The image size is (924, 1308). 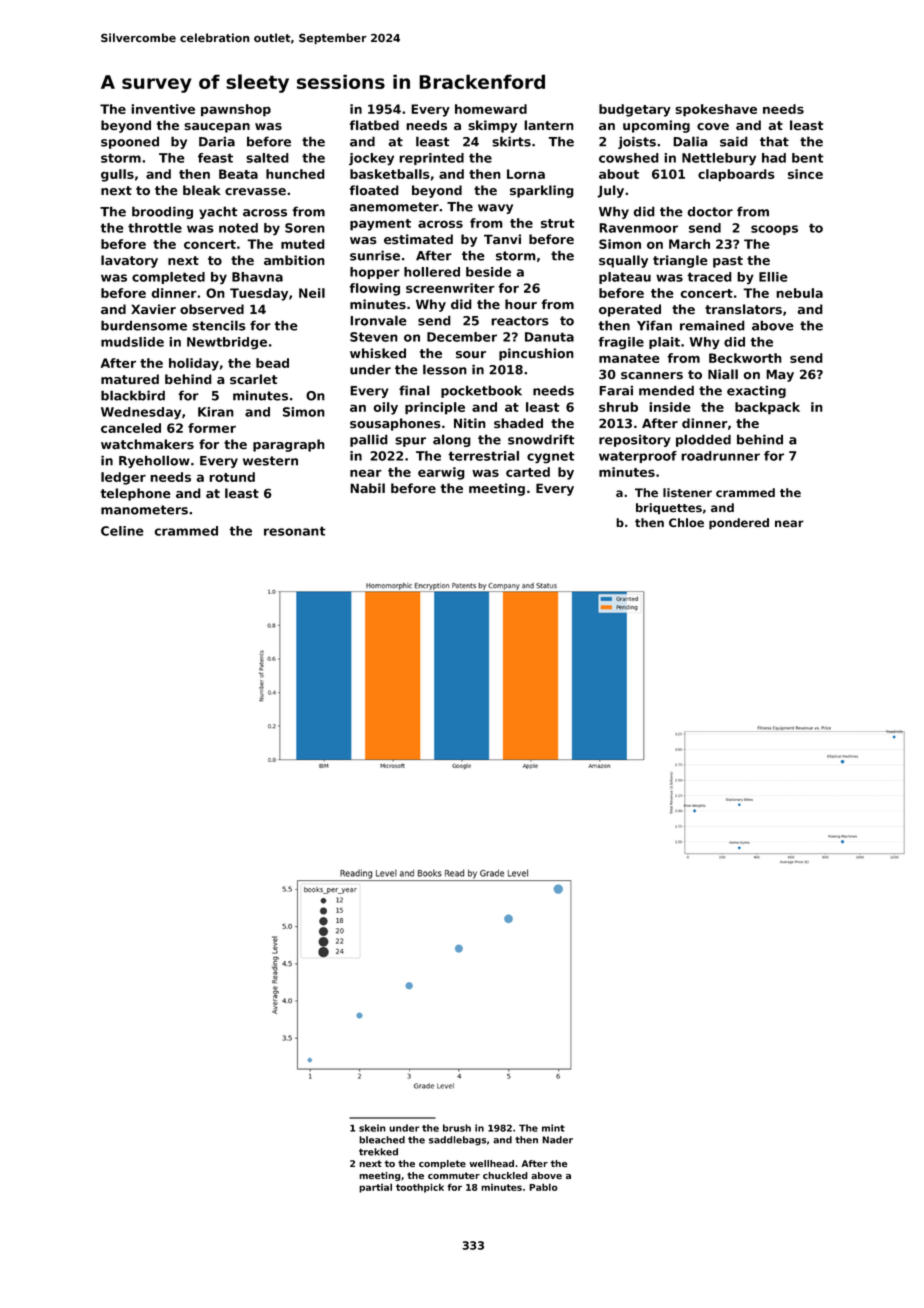 What do you see at coordinates (144, 510) in the screenshot?
I see `manometers` at bounding box center [144, 510].
